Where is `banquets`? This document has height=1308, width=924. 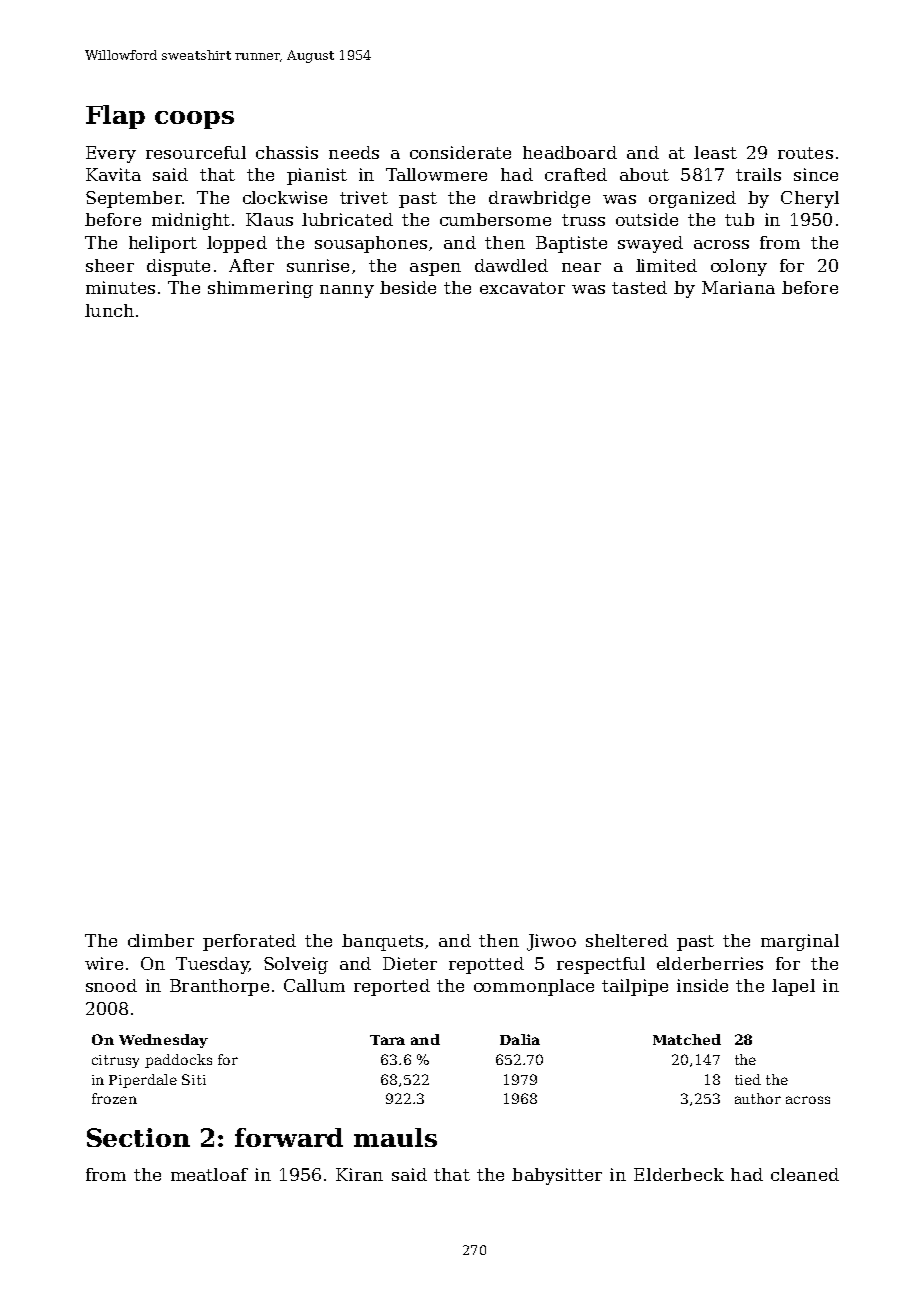
banquets is located at coordinates (382, 942).
